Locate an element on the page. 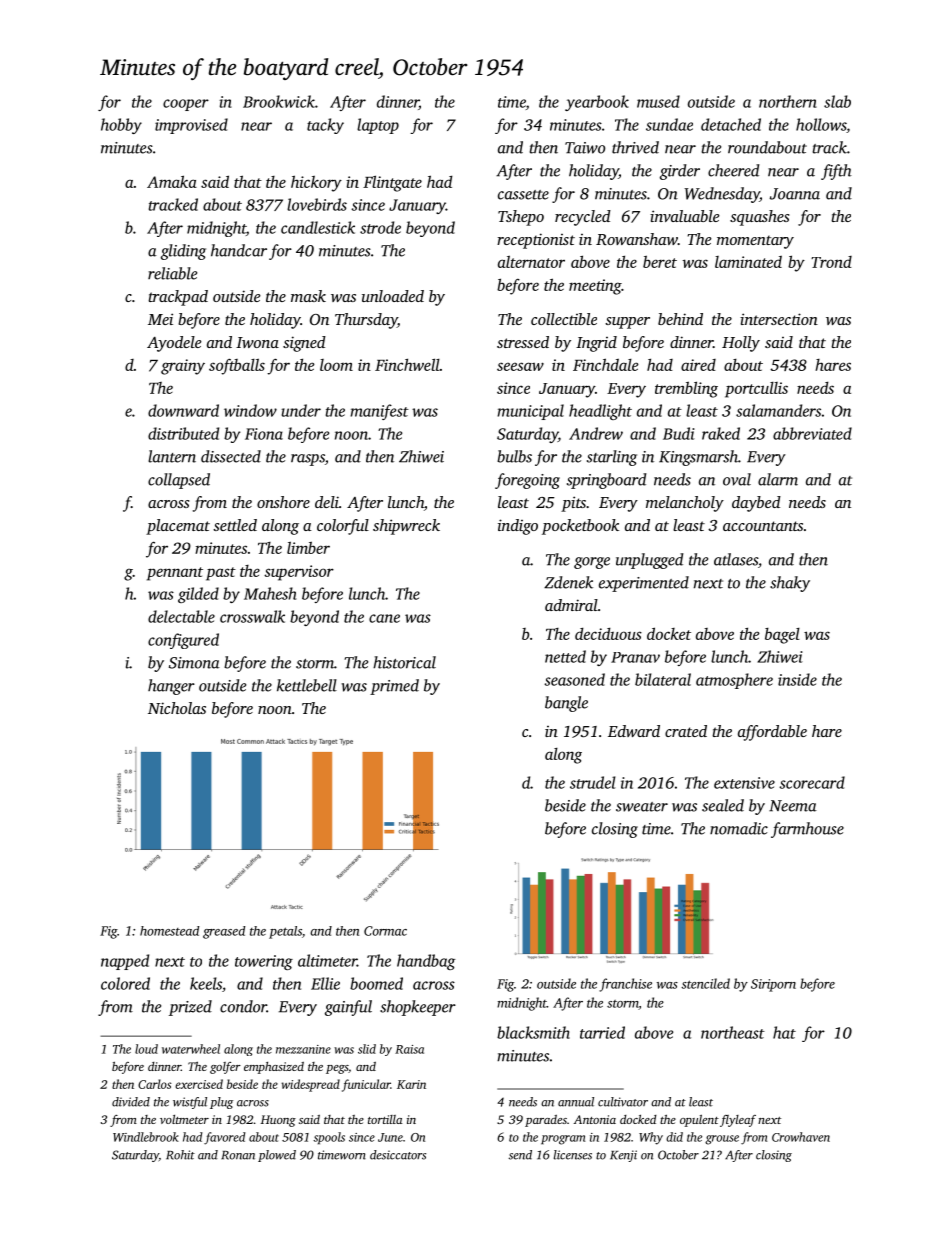  collapsed is located at coordinates (179, 481).
